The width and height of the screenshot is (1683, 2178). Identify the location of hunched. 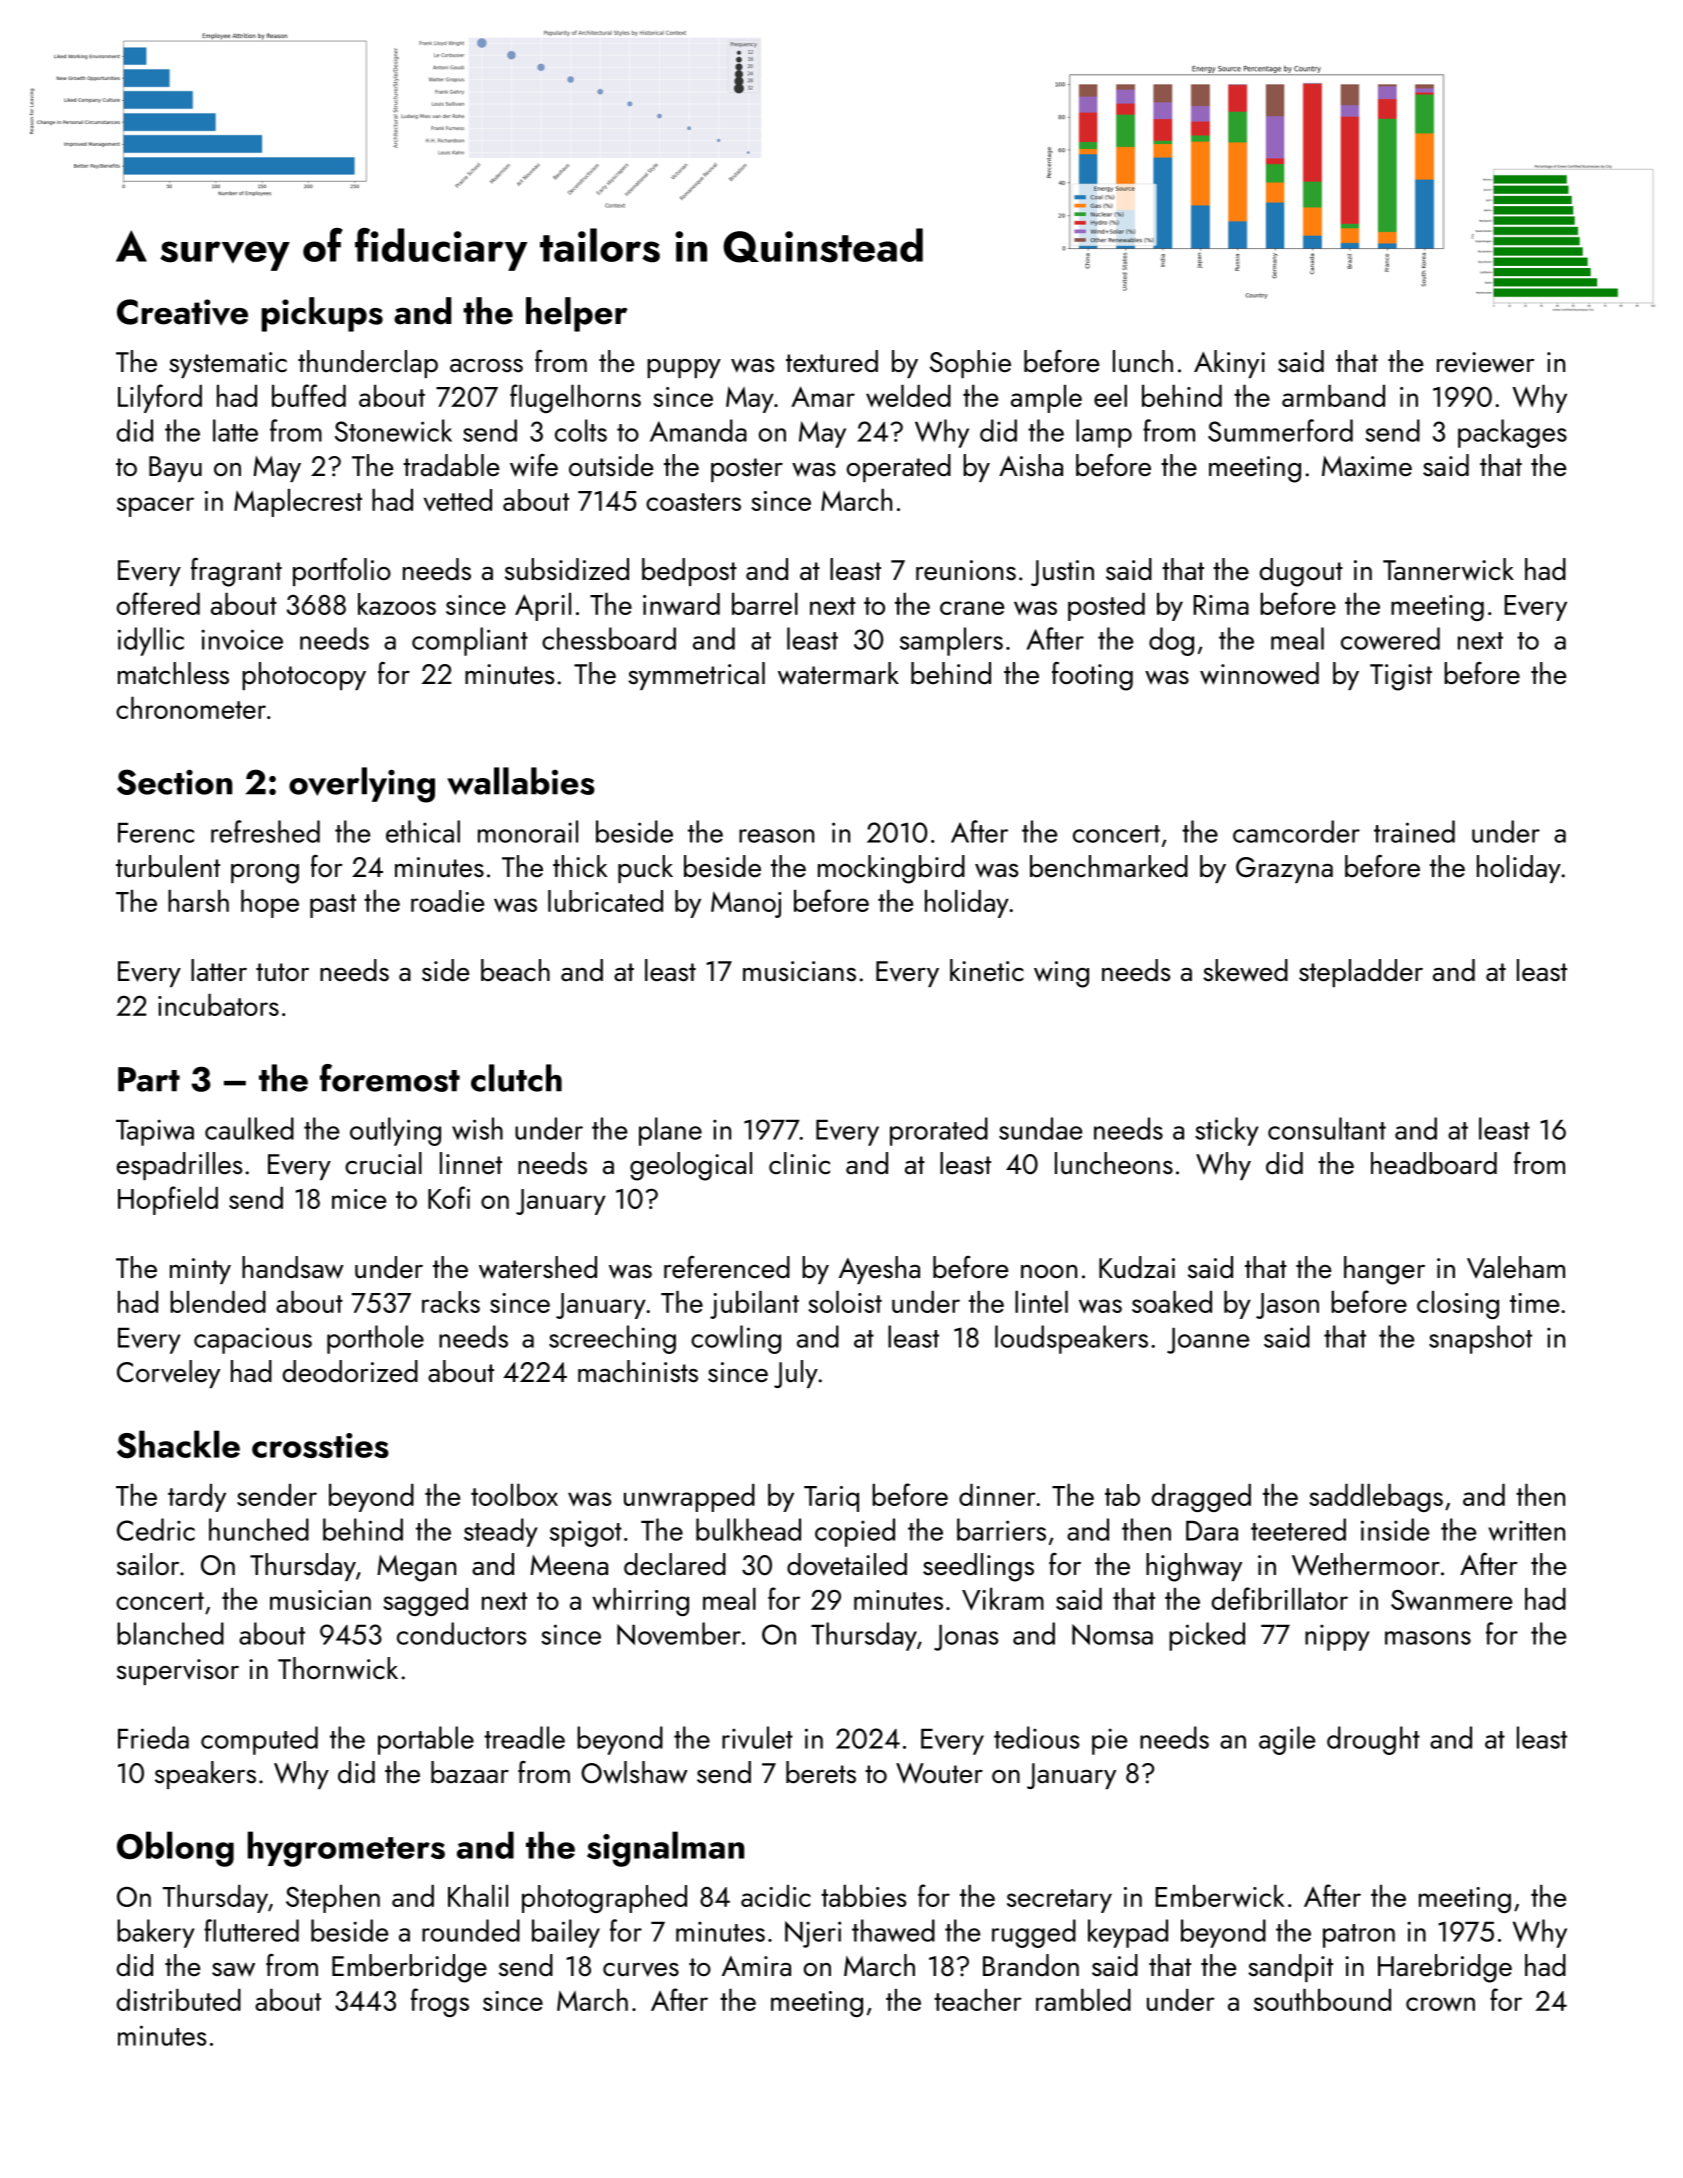
(259, 1529).
